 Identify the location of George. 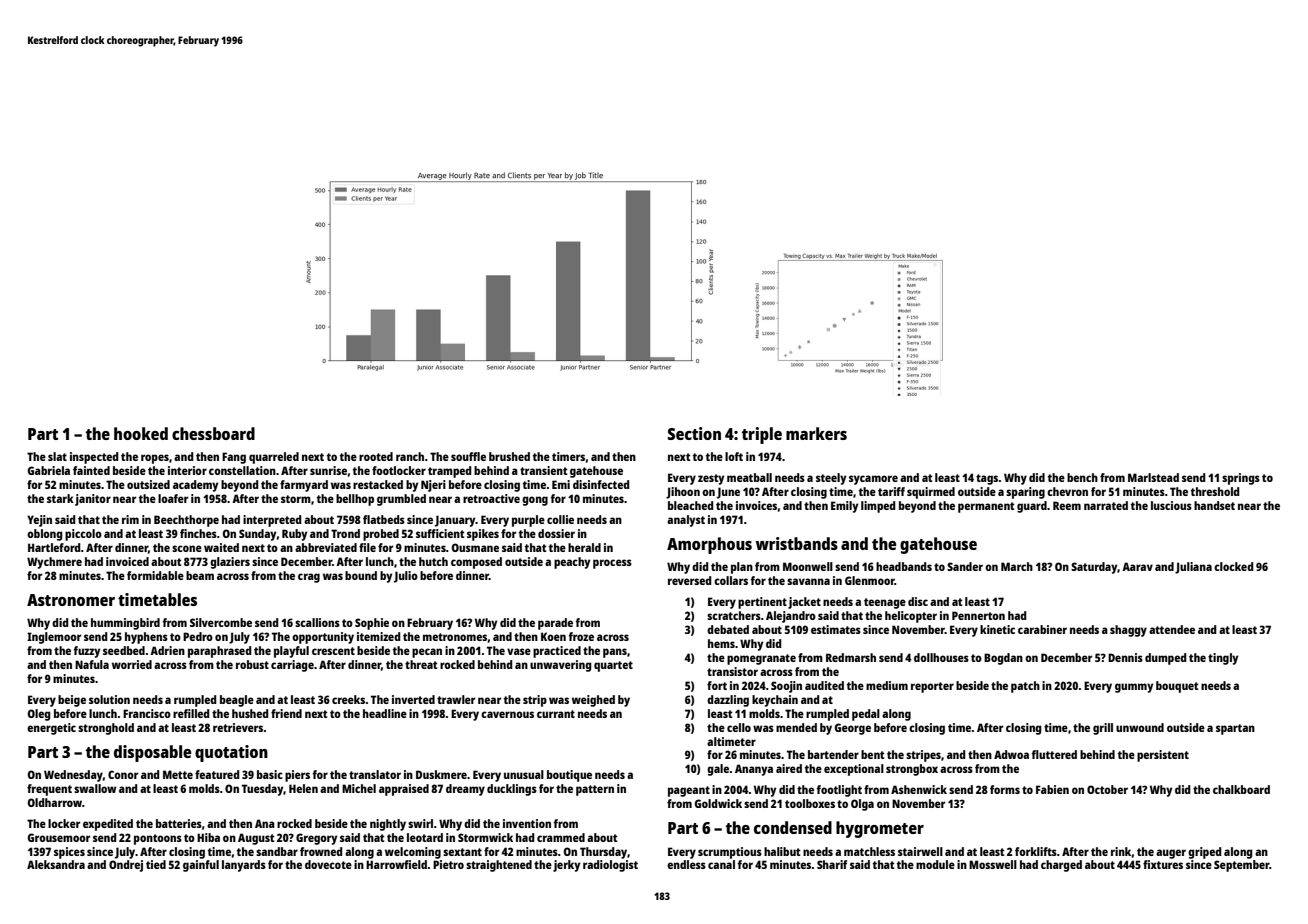
(853, 729).
